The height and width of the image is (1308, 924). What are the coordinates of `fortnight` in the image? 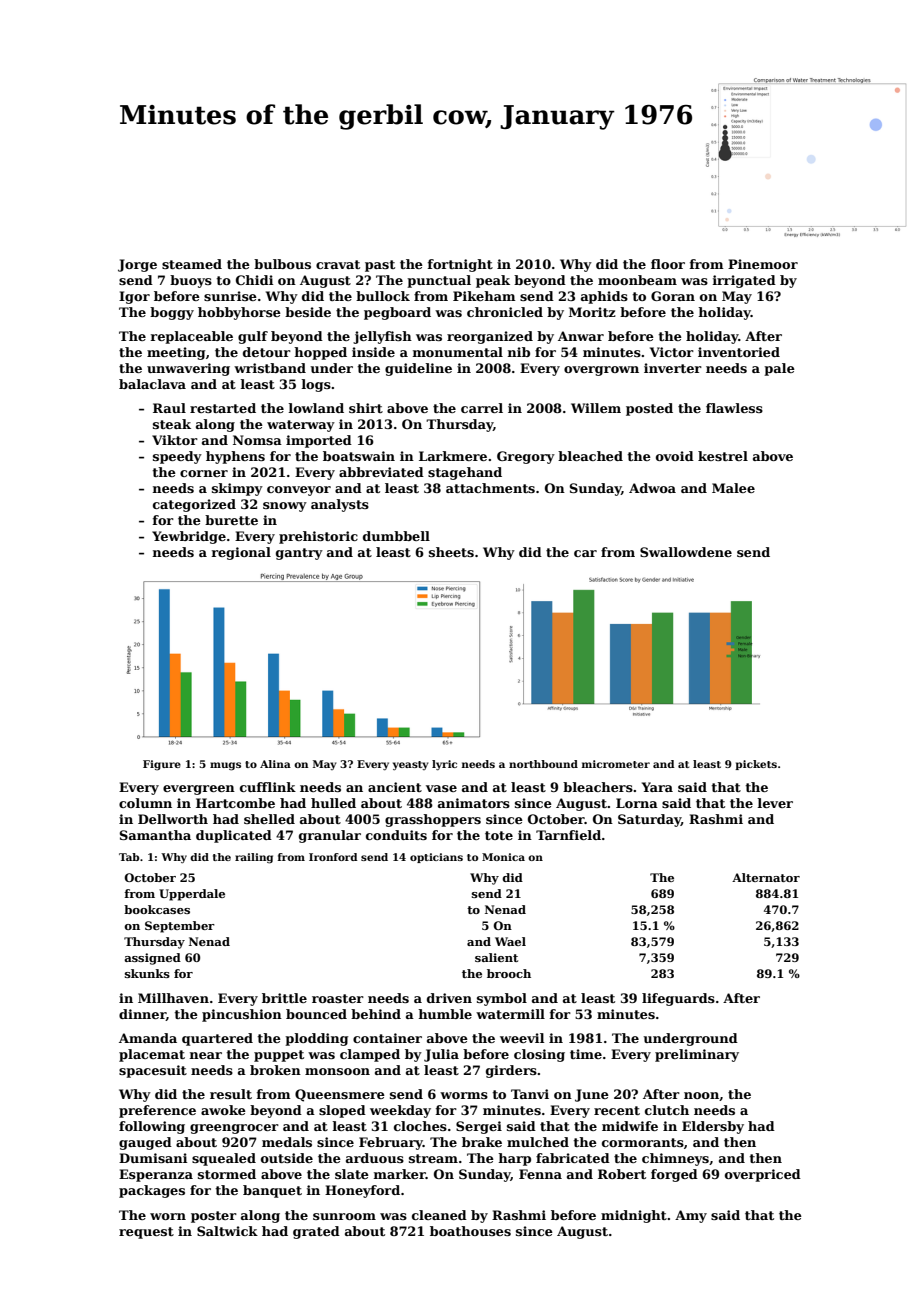 It's located at (460, 265).
